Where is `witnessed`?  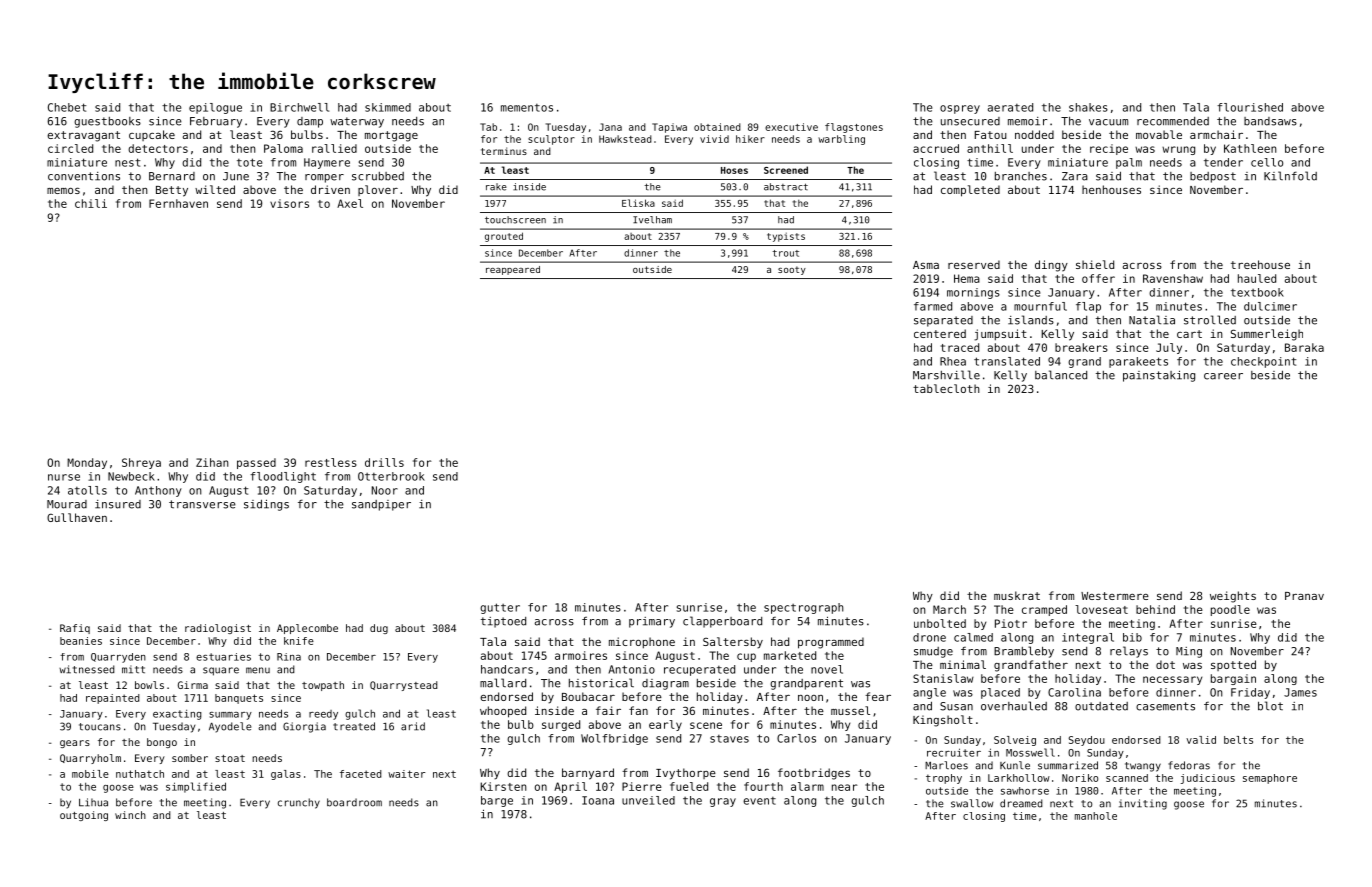 witnessed is located at coordinates (87, 669).
